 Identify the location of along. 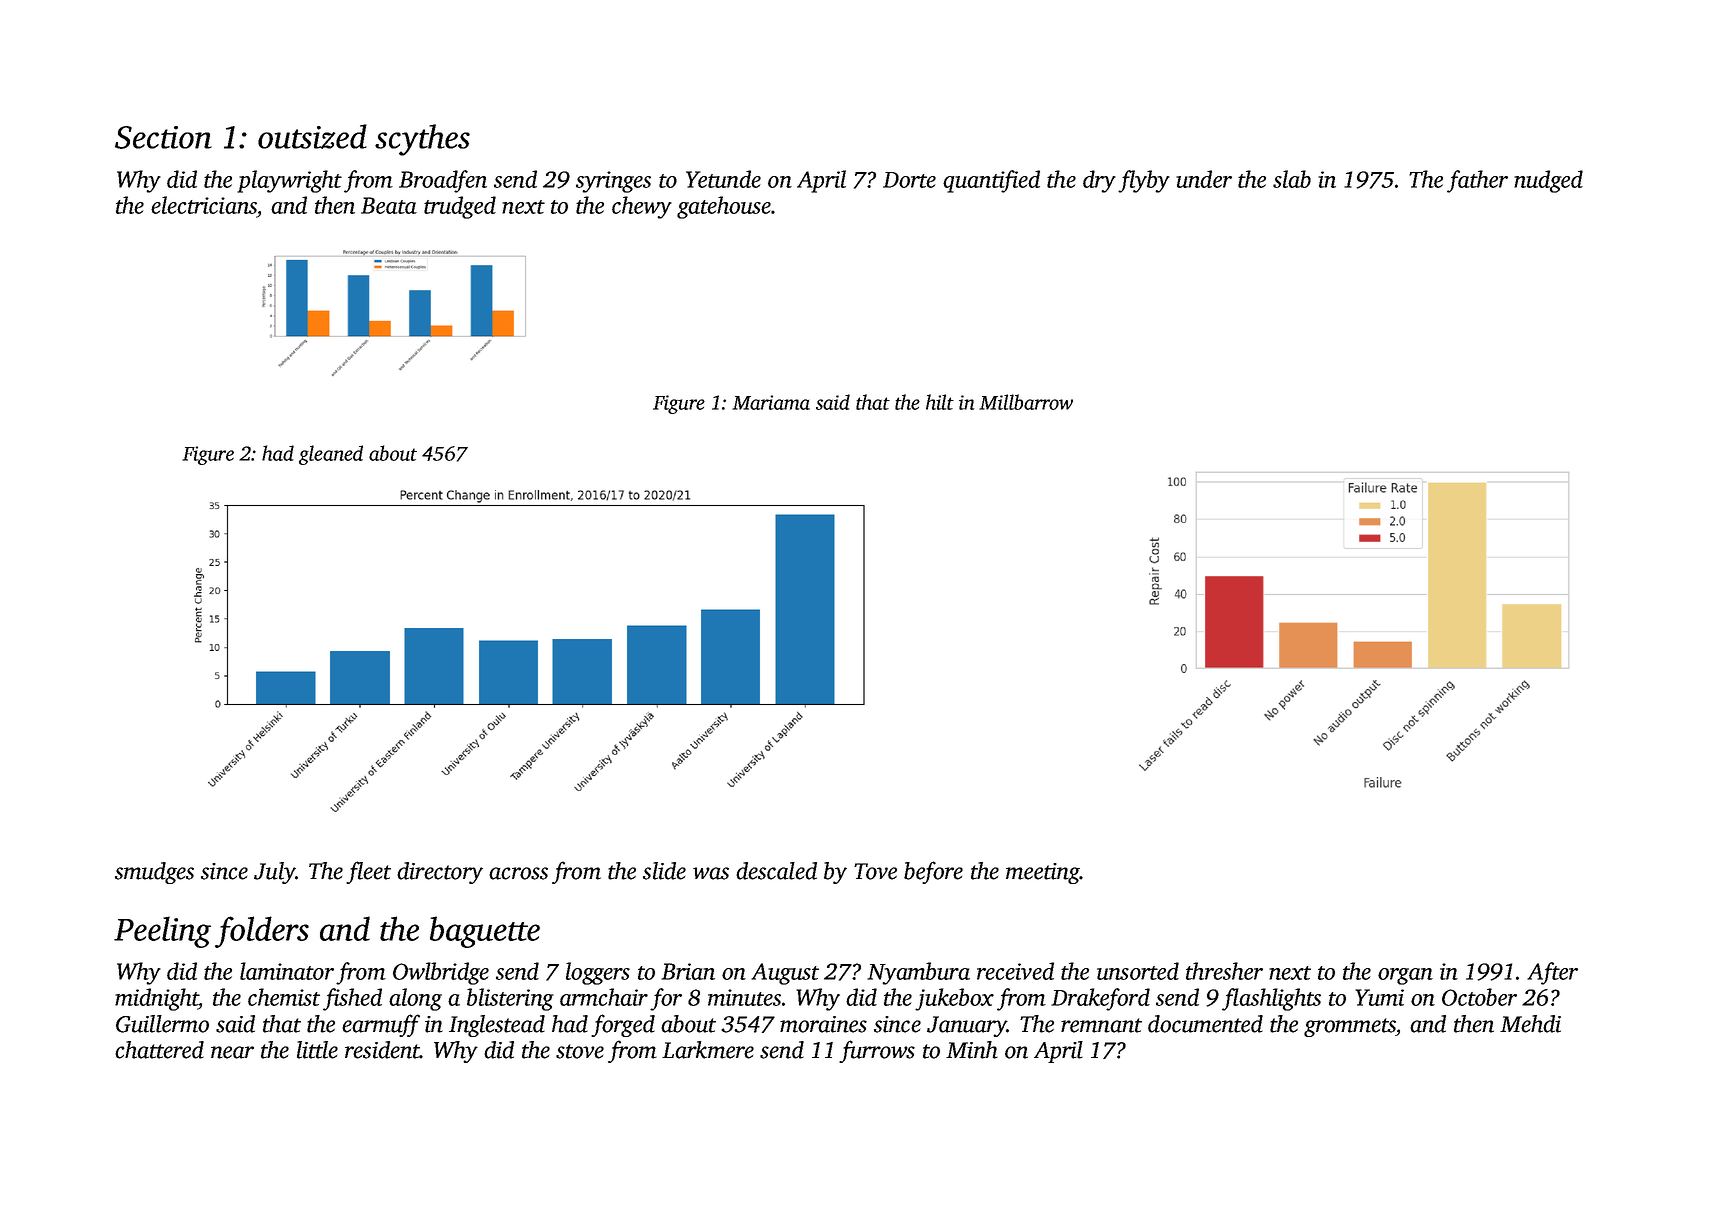
(415, 999).
